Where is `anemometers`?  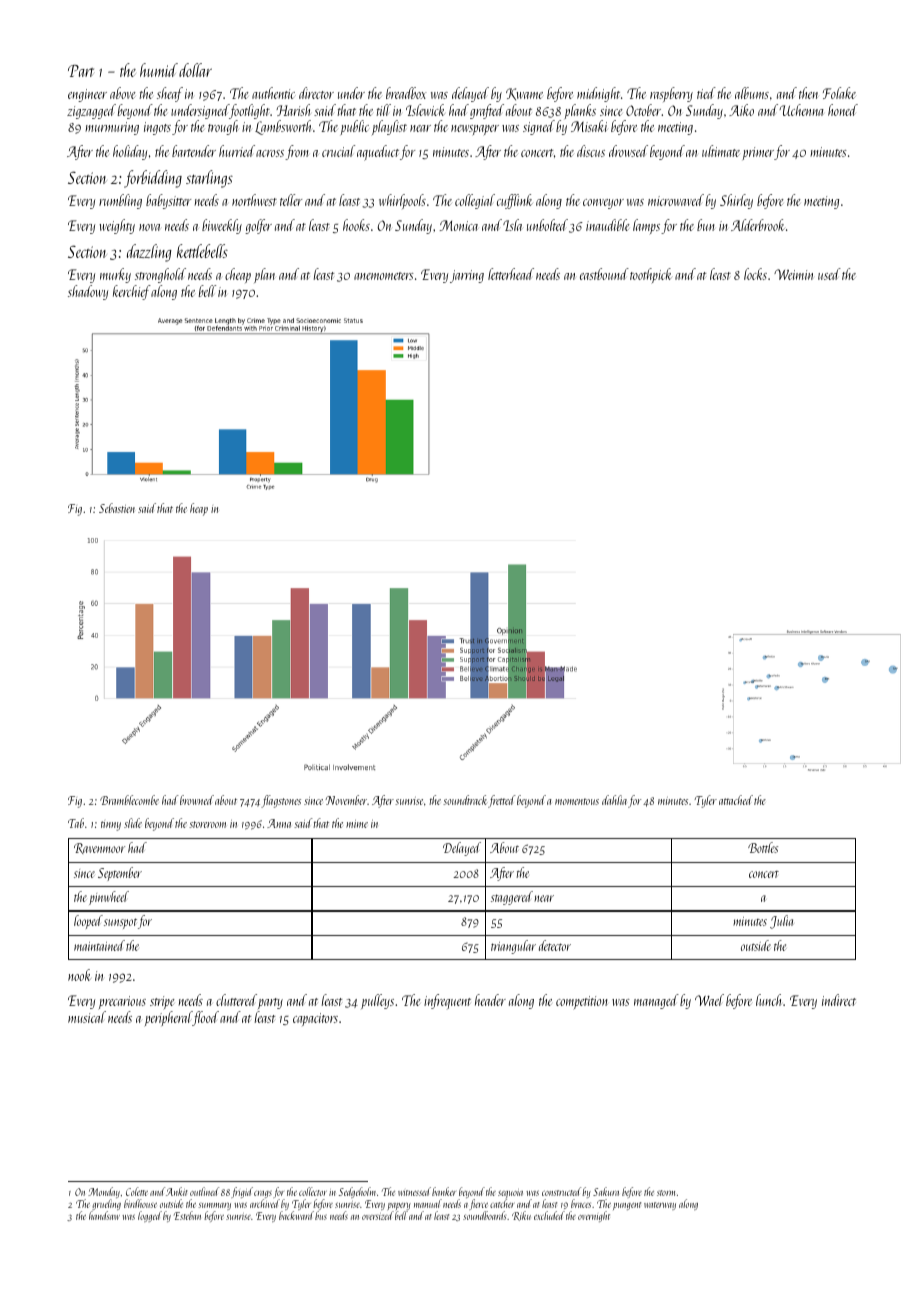
anemometers is located at coordinates (384, 276).
